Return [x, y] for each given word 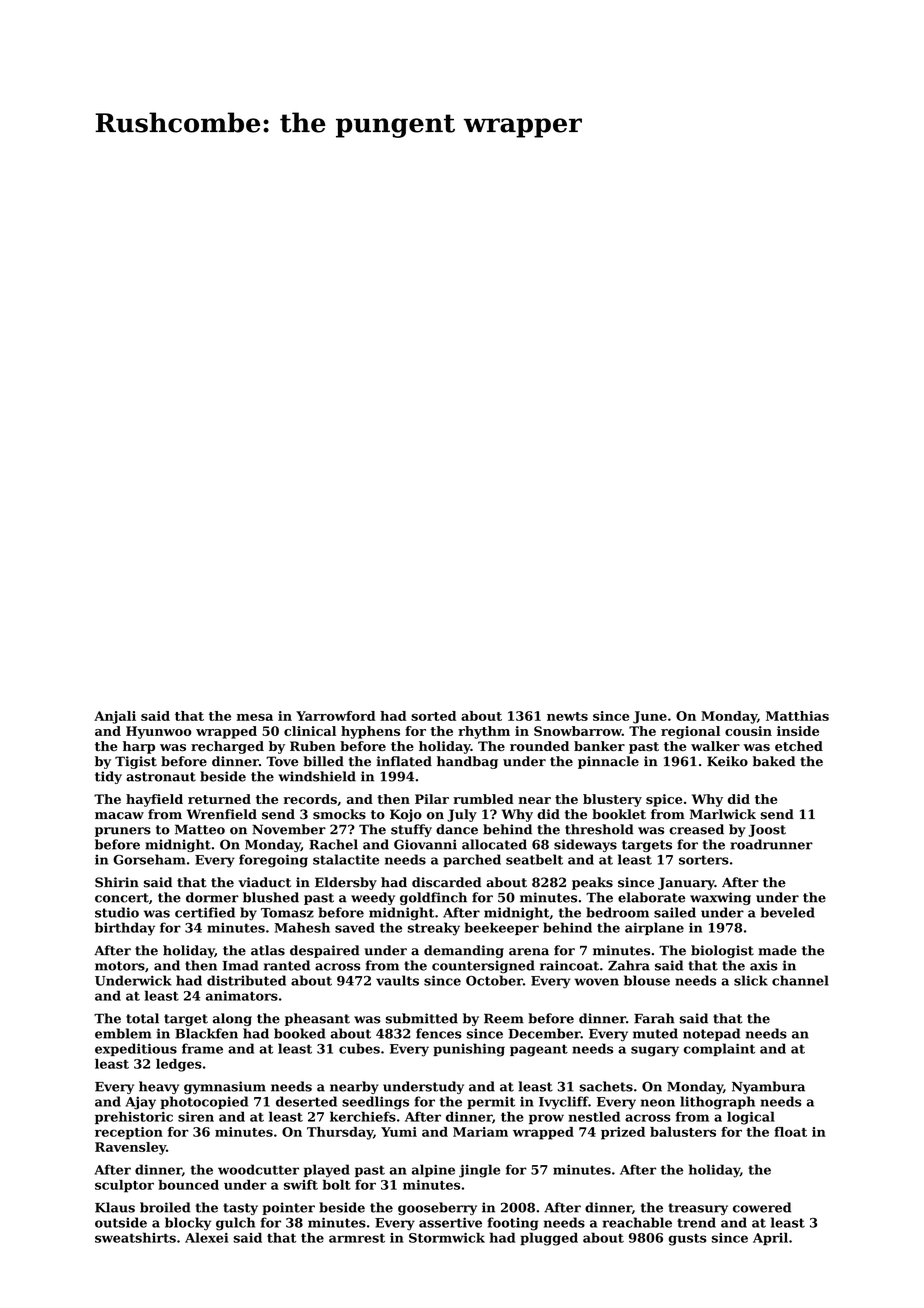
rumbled [483, 799]
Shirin [117, 882]
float [790, 1132]
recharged [227, 747]
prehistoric [134, 1118]
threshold [599, 829]
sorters [704, 860]
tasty [240, 1209]
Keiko [727, 761]
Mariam [480, 1132]
